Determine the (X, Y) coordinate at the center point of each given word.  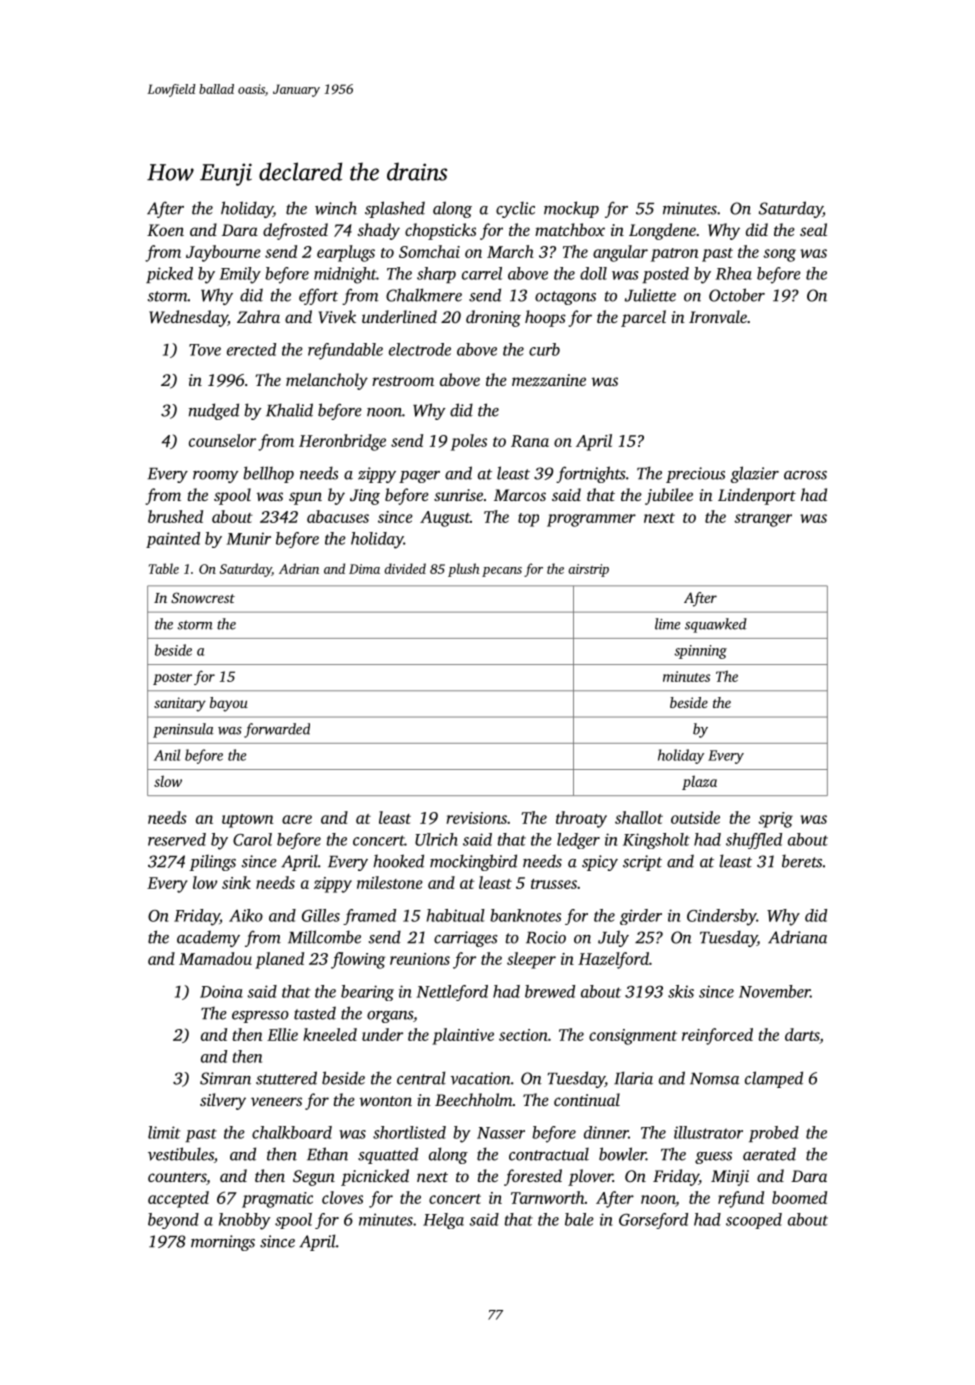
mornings (223, 1243)
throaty (581, 819)
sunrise (458, 495)
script (642, 863)
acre (297, 819)
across (805, 475)
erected (251, 349)
